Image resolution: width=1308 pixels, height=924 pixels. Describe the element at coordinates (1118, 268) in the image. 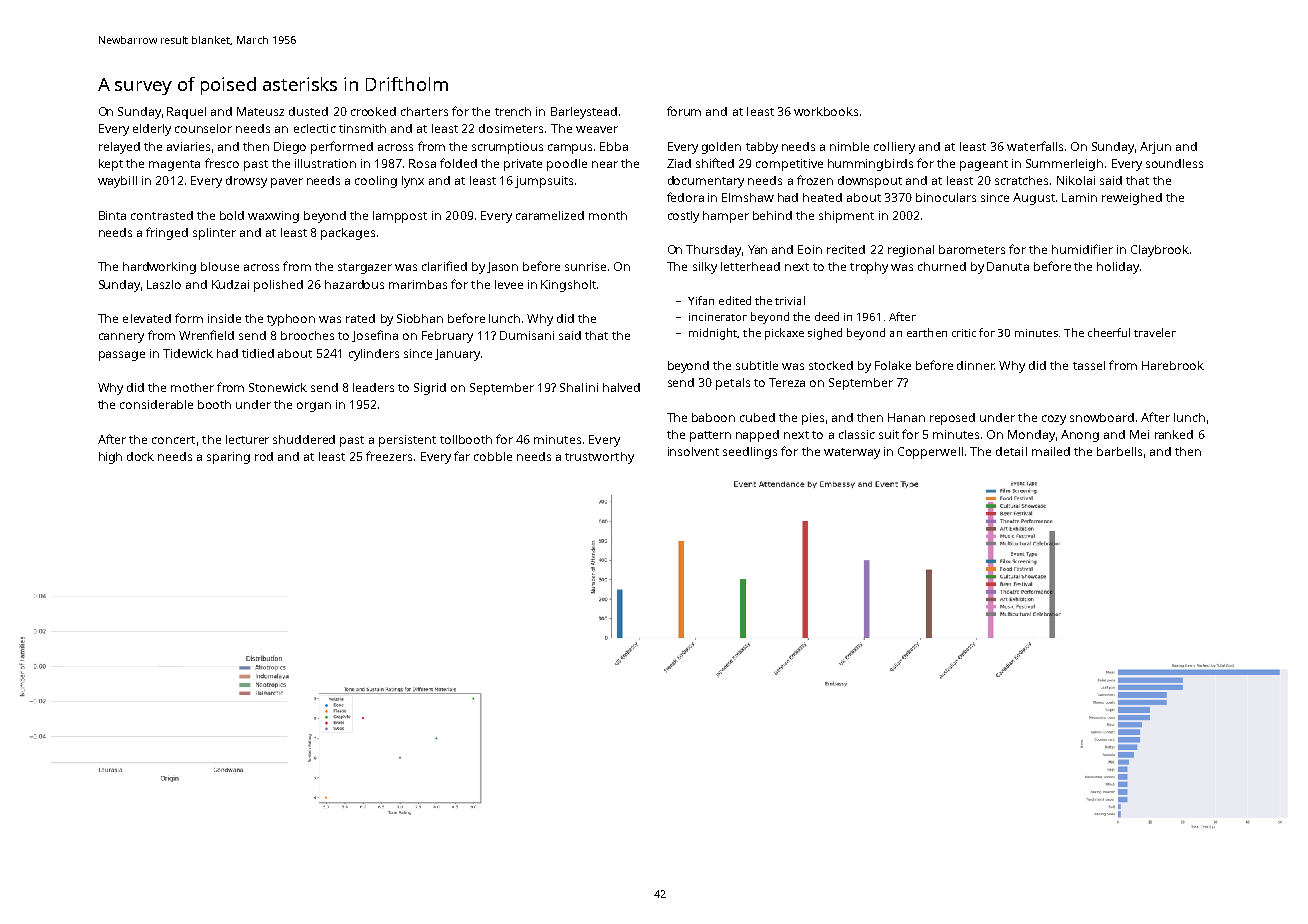

I see `holiday` at that location.
